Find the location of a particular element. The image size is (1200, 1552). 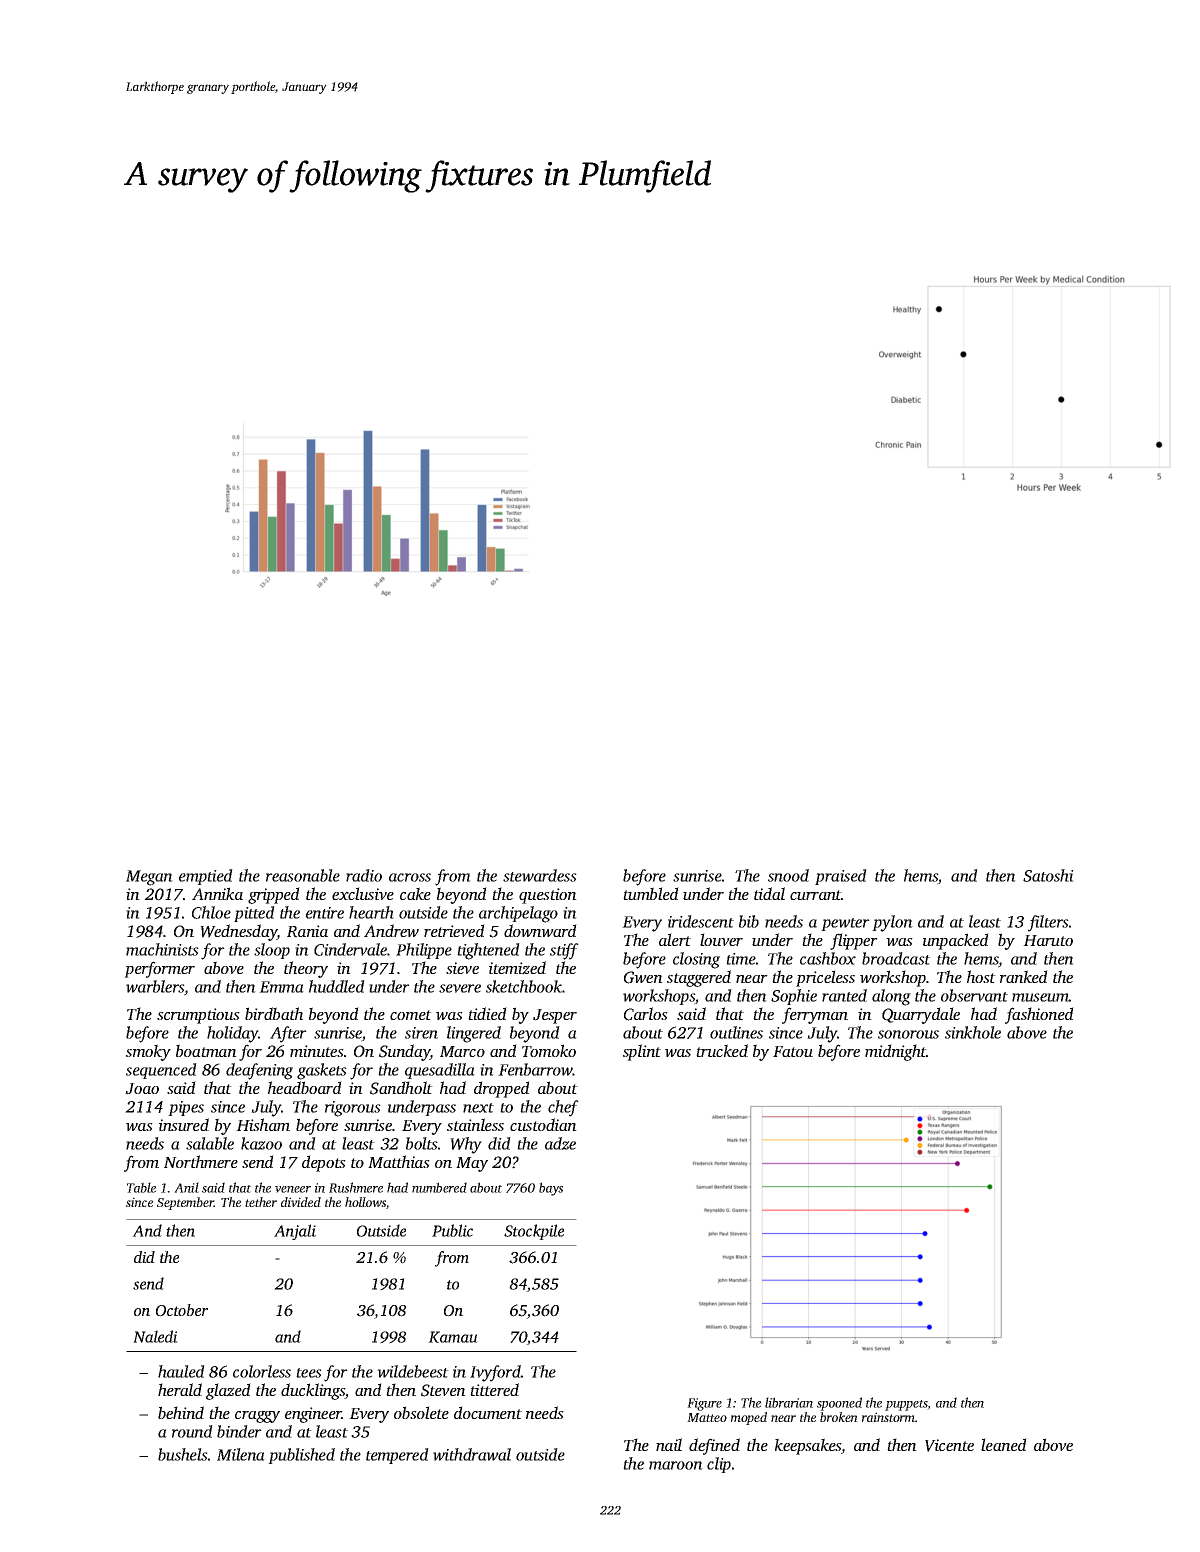

clip is located at coordinates (719, 1465).
